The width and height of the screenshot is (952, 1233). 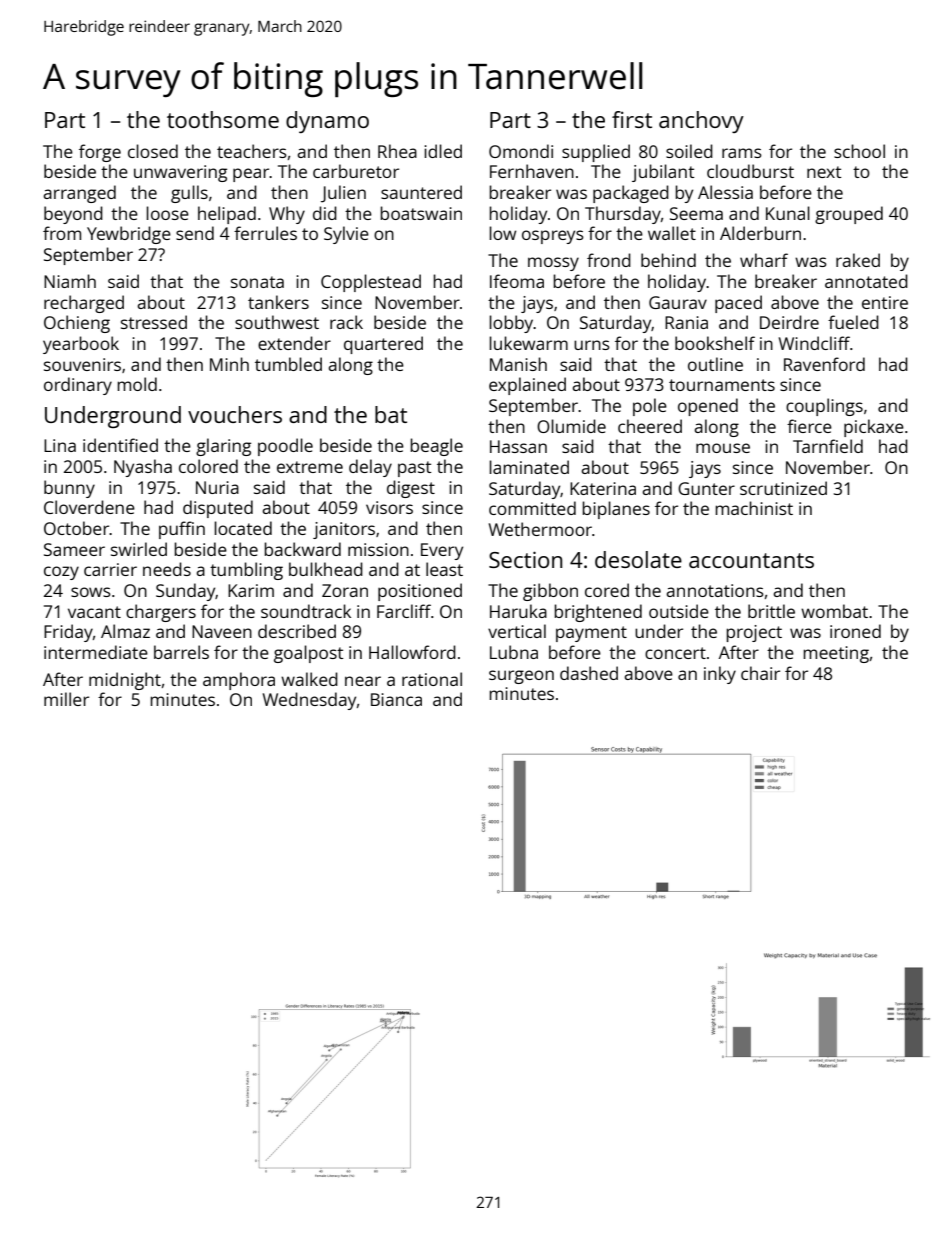 What do you see at coordinates (824, 407) in the screenshot?
I see `couplings` at bounding box center [824, 407].
